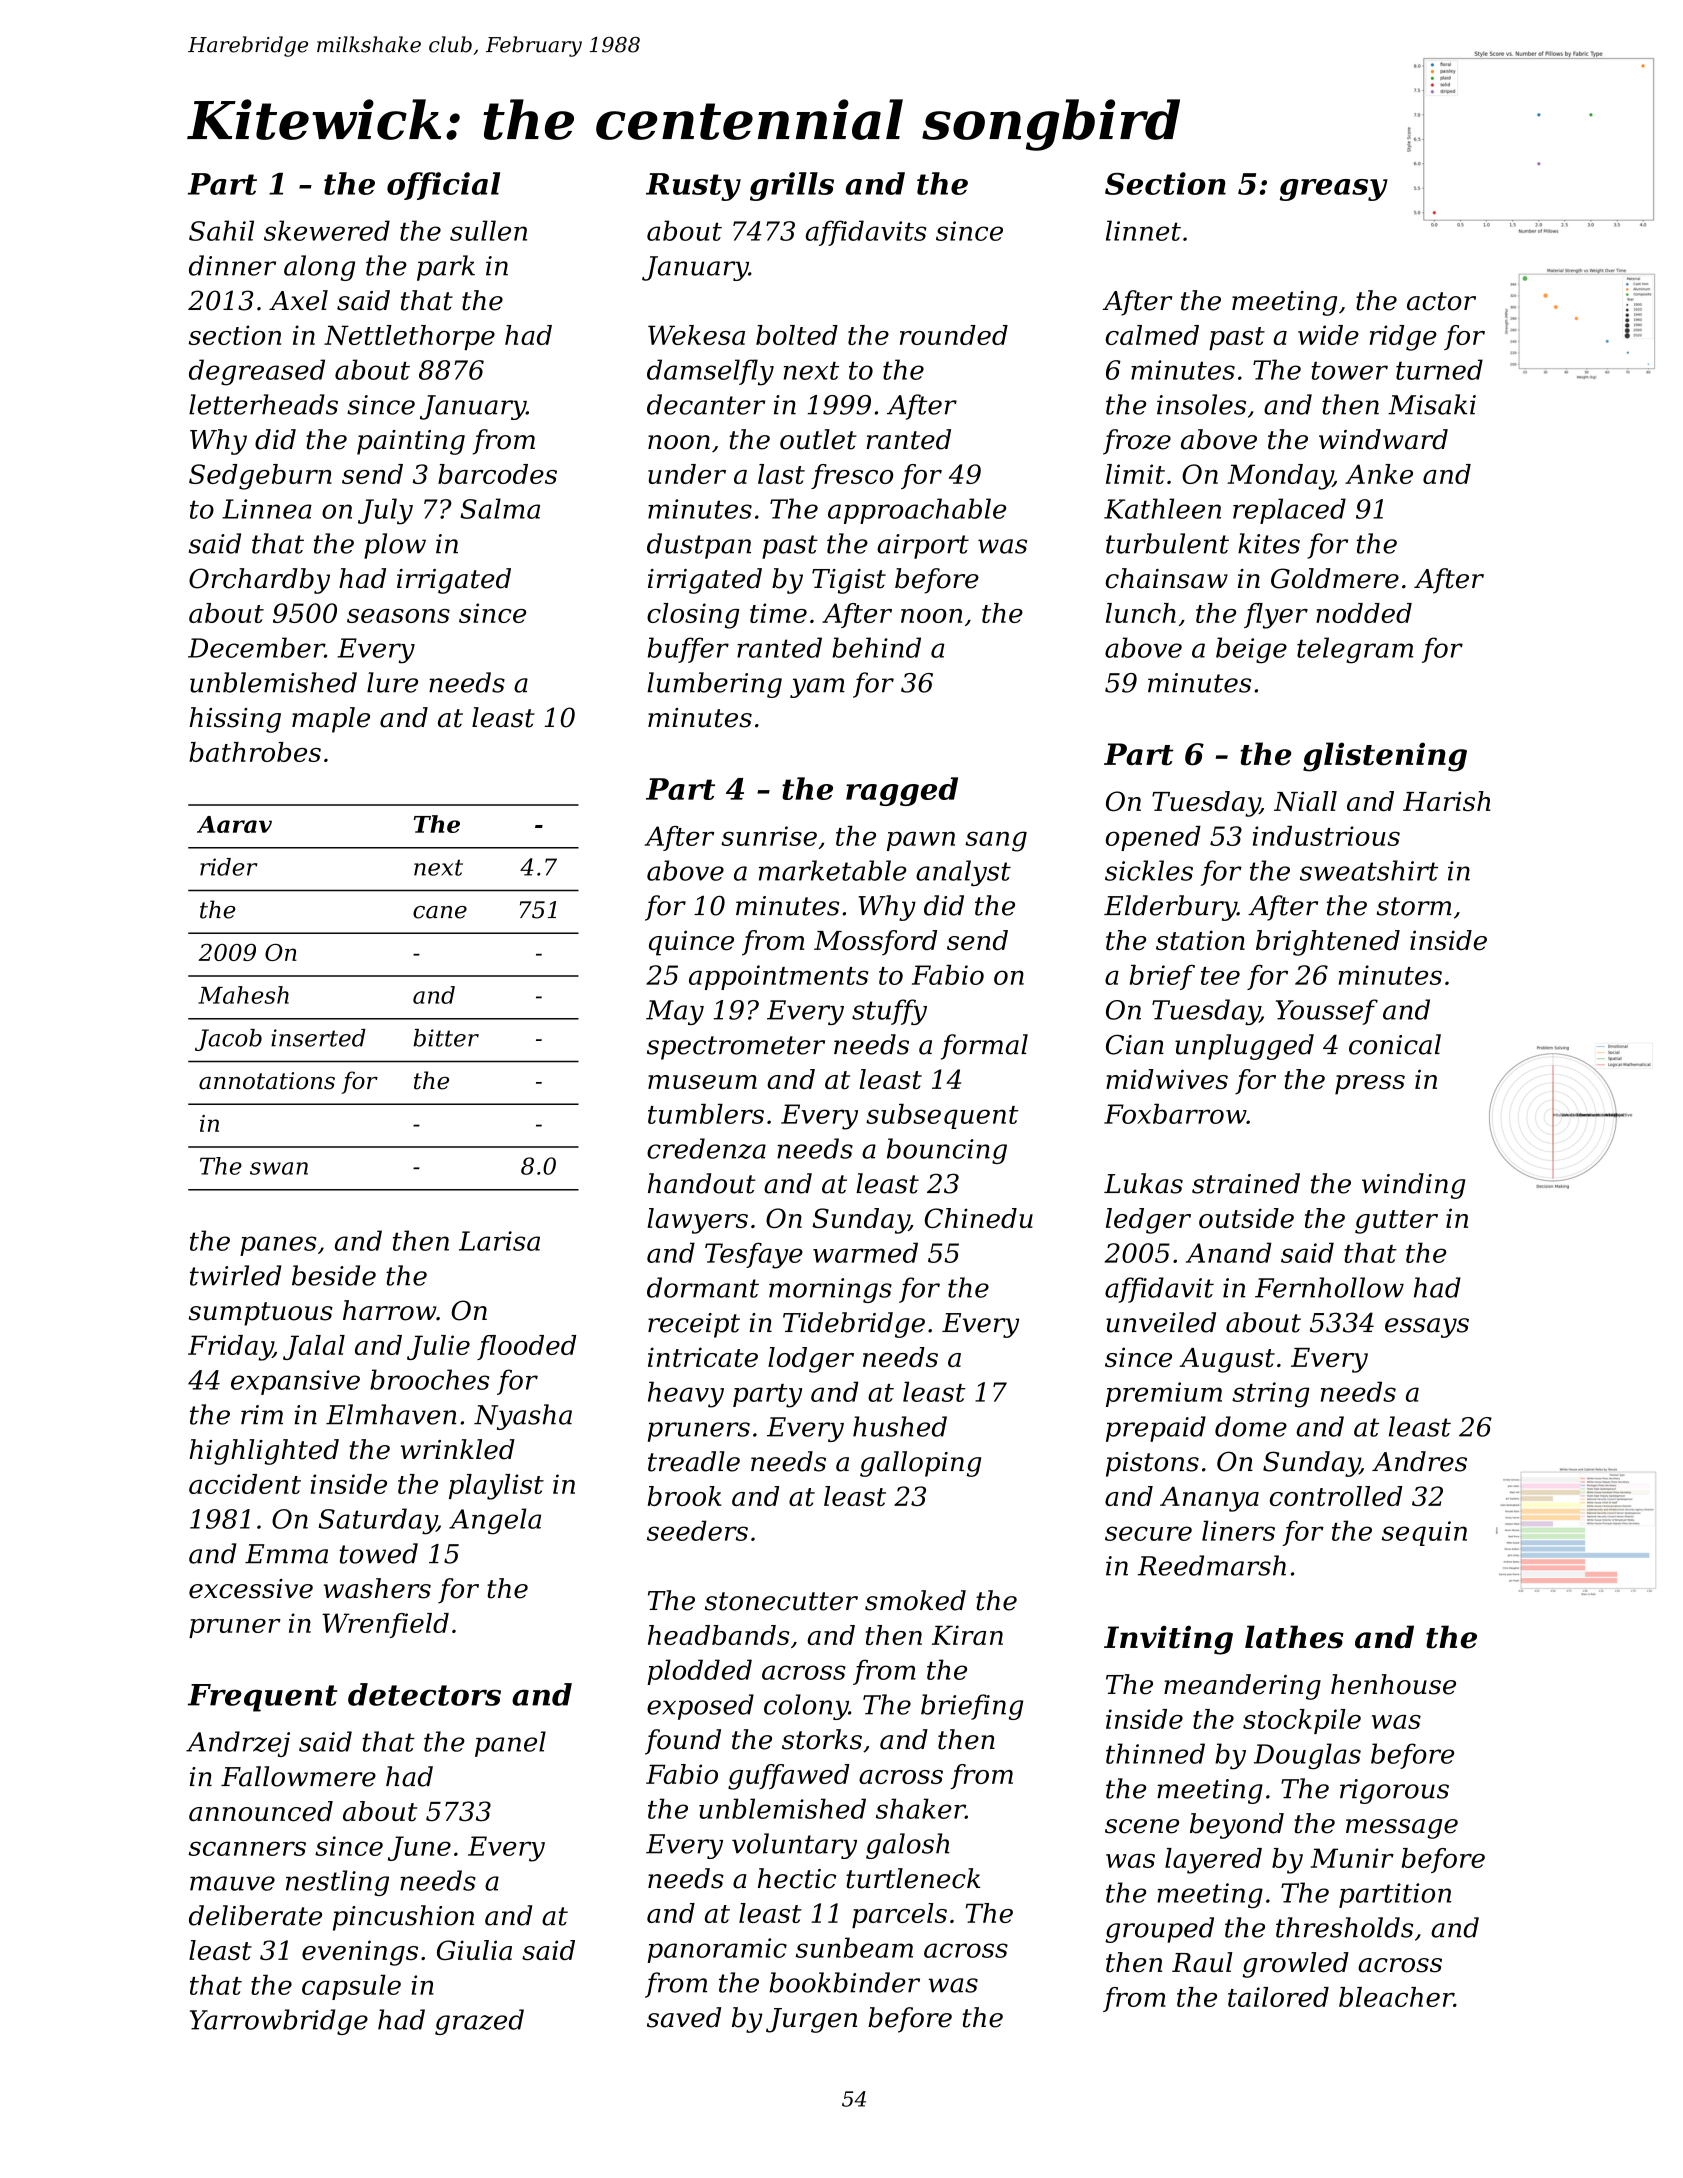  What do you see at coordinates (902, 791) in the screenshot?
I see `ragged` at bounding box center [902, 791].
